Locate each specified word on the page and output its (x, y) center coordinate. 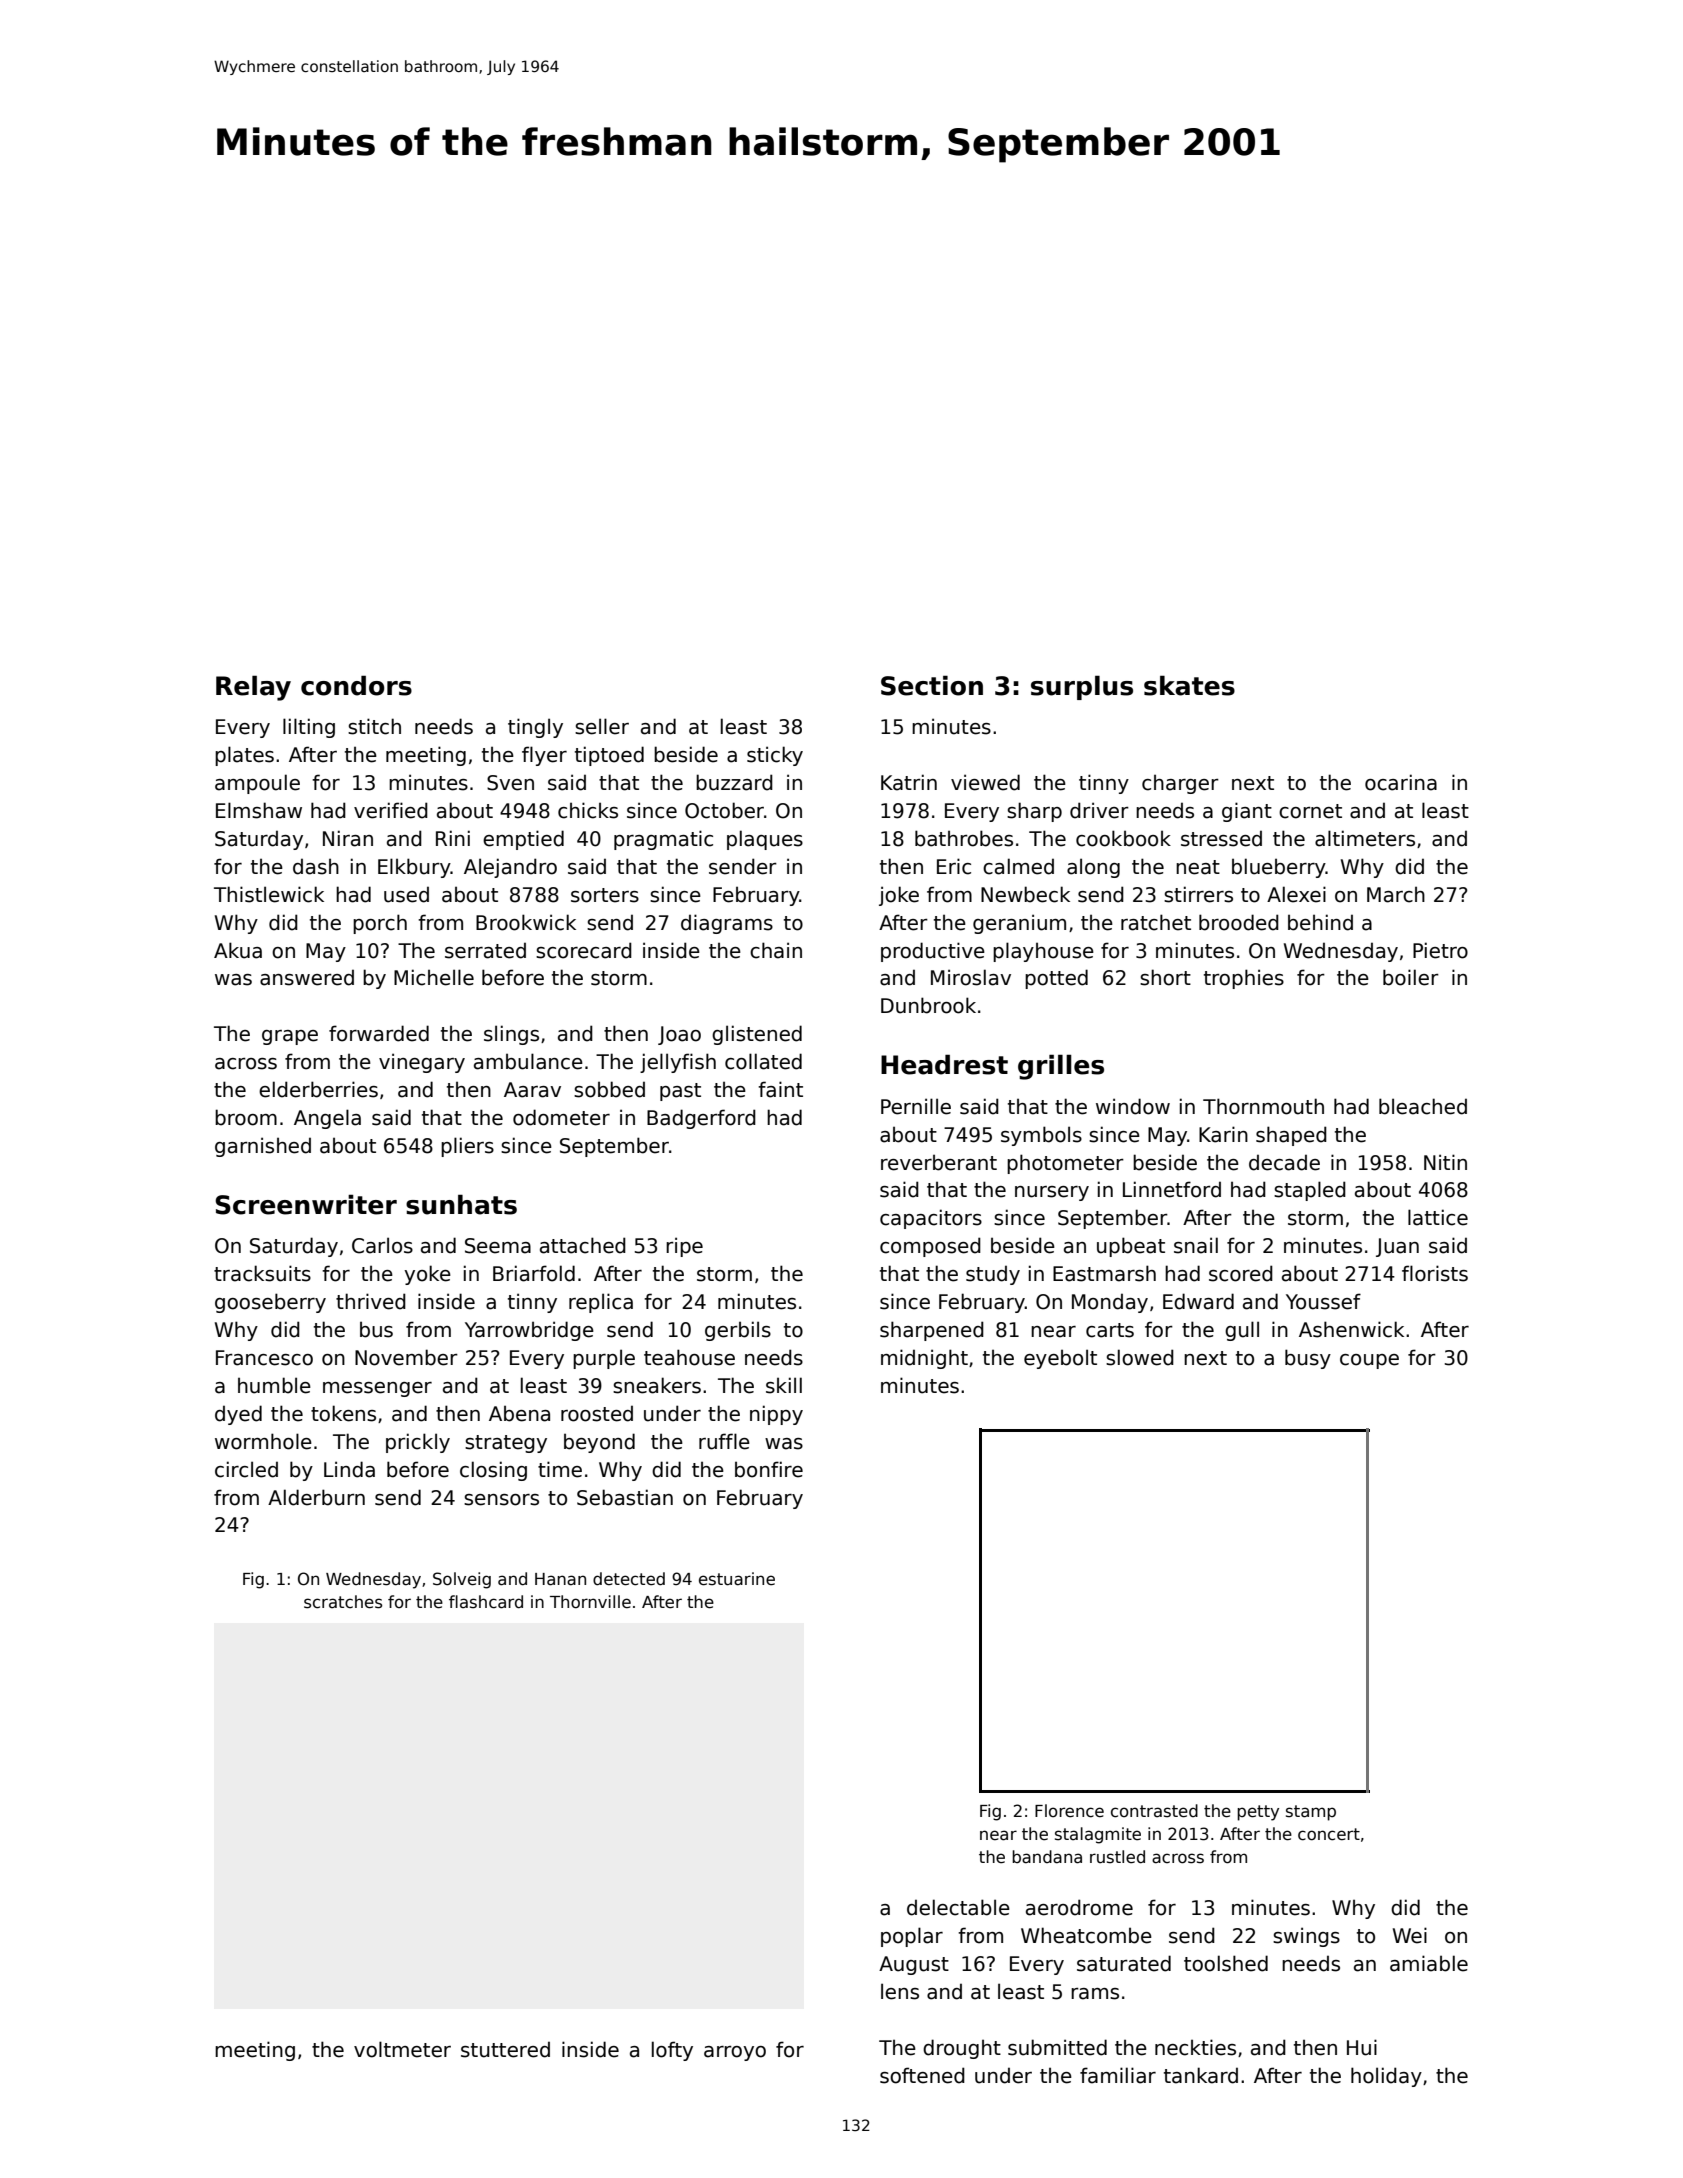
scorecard (584, 950)
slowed (1140, 1357)
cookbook (1123, 838)
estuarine (737, 1579)
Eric (954, 866)
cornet (1310, 811)
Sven (510, 783)
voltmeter (402, 2049)
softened (922, 2075)
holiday (1386, 2077)
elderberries (318, 1089)
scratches (343, 1602)
